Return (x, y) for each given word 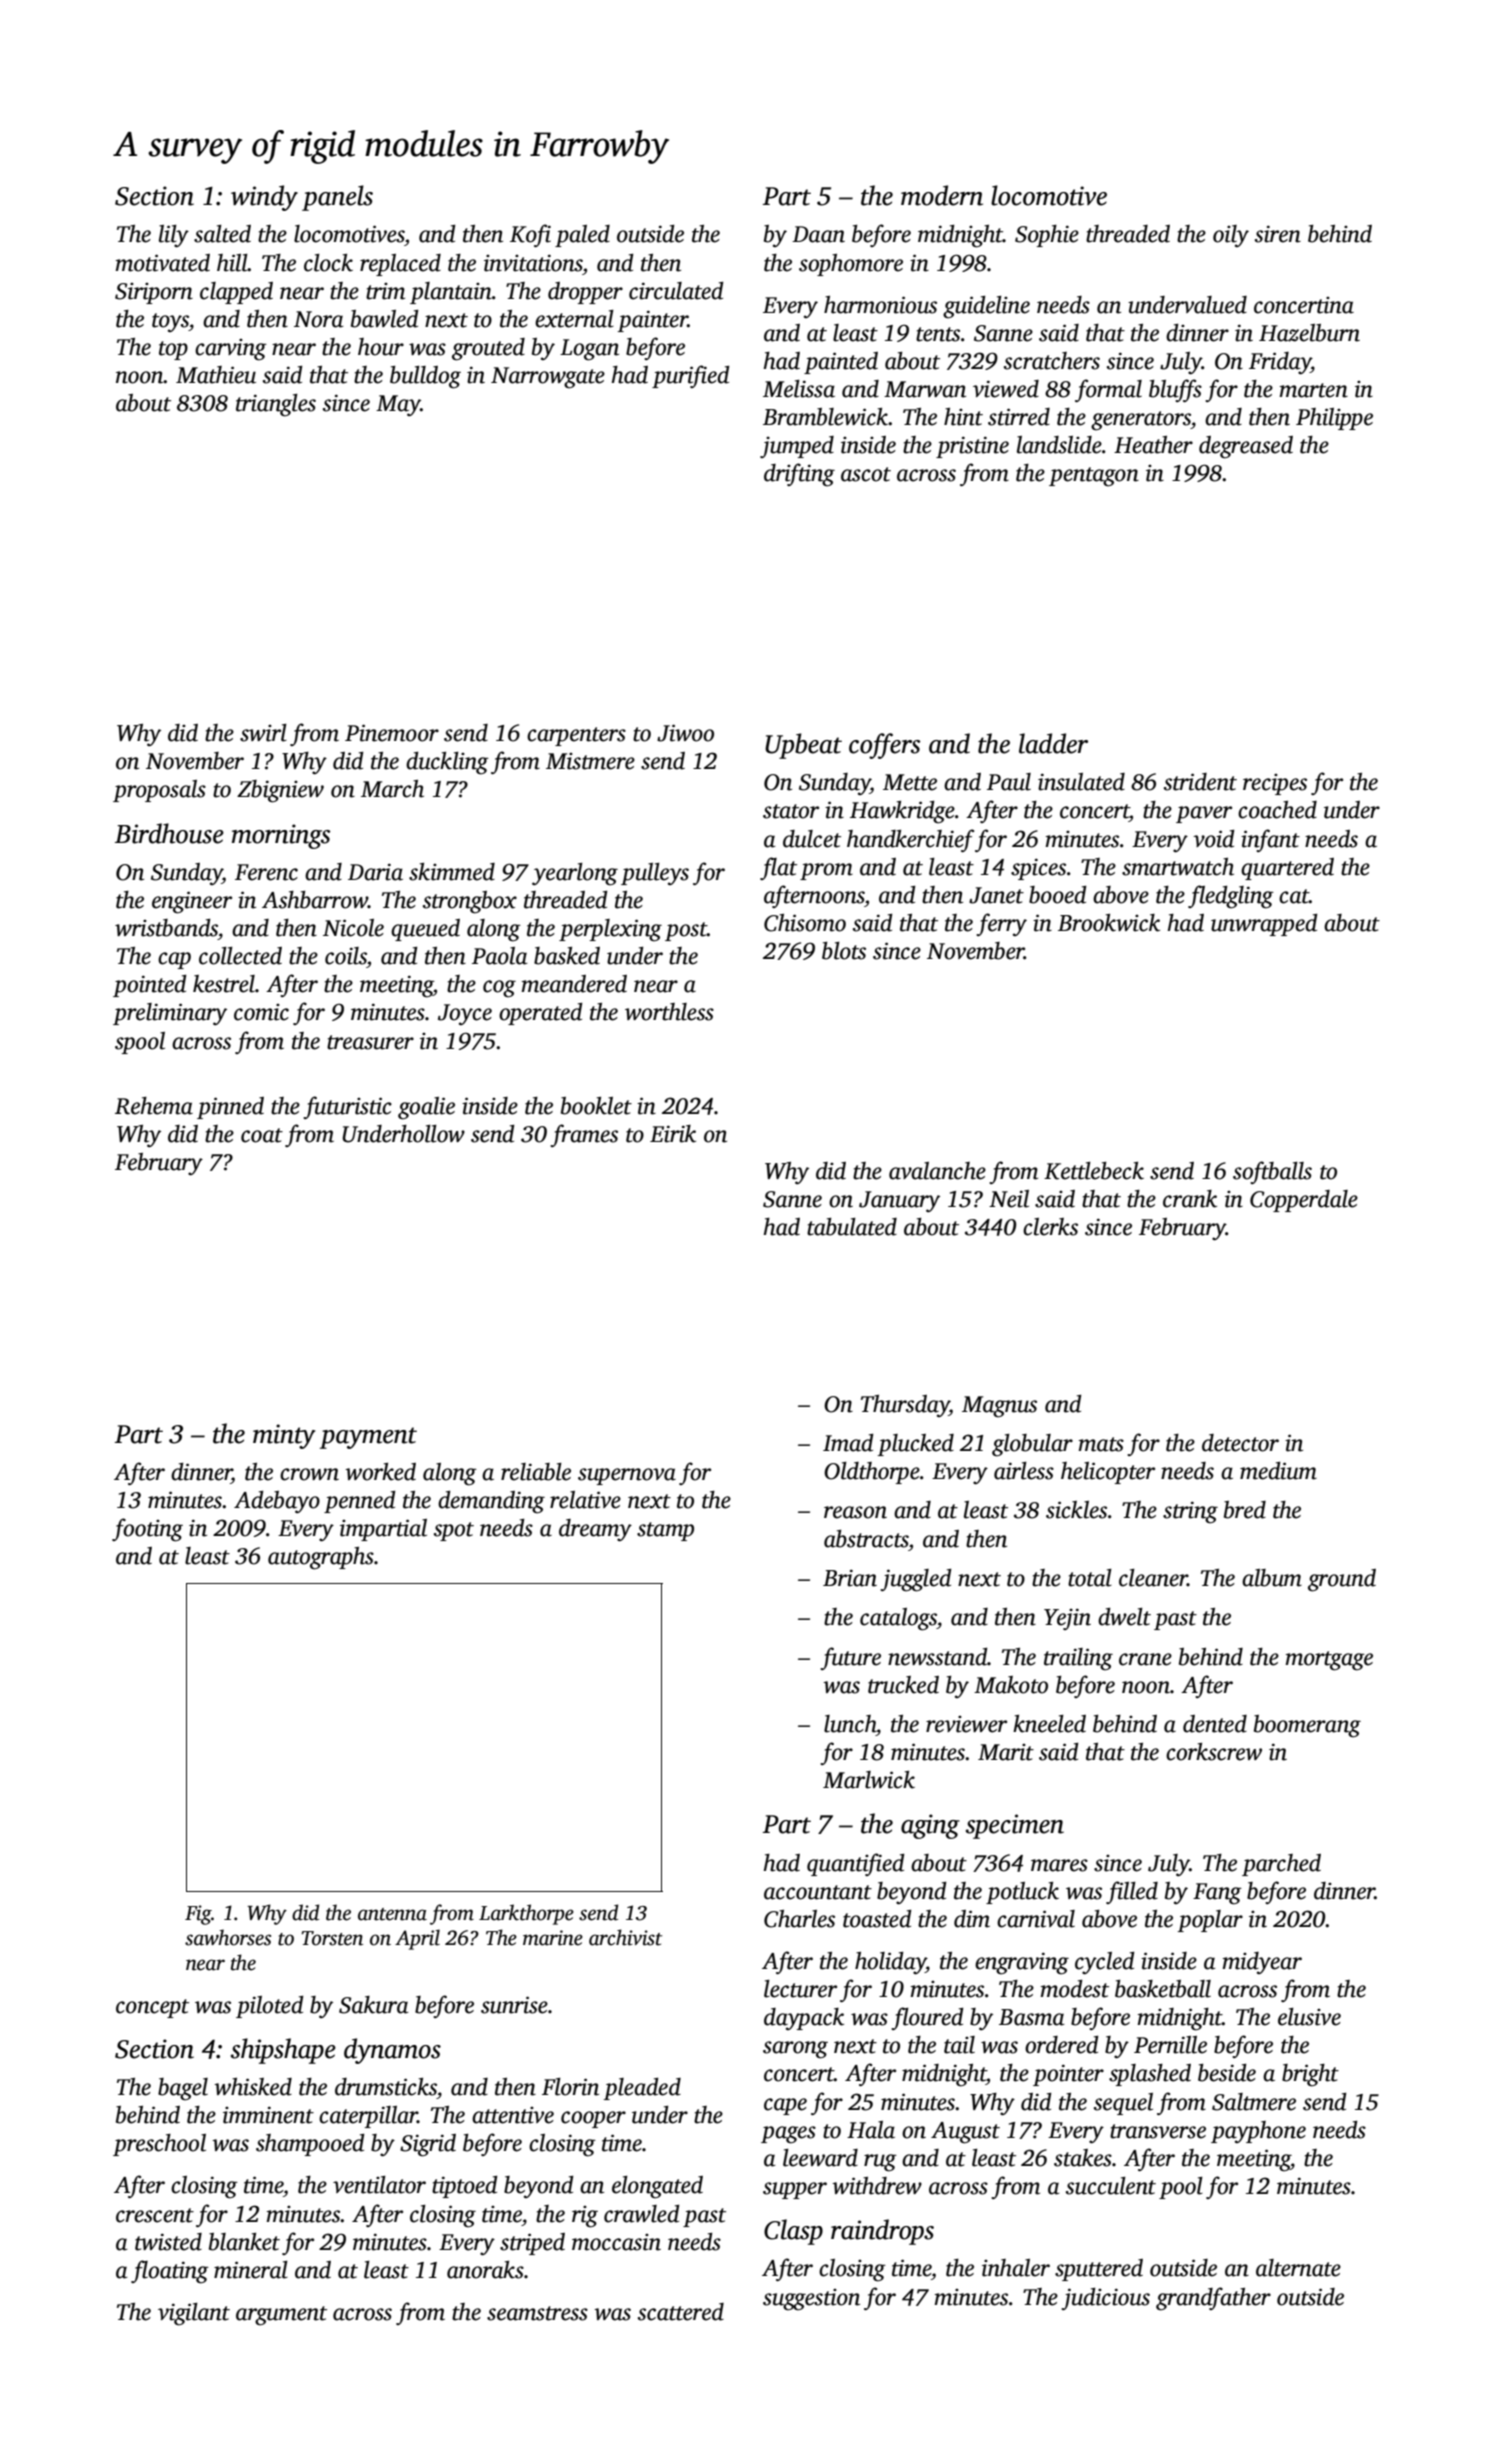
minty (284, 1436)
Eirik (673, 1134)
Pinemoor (392, 733)
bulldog (425, 377)
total (1090, 1578)
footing (147, 1530)
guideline (986, 307)
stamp (665, 1531)
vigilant (194, 2314)
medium (1278, 1471)
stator (791, 811)
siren (1278, 234)
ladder (1053, 743)
